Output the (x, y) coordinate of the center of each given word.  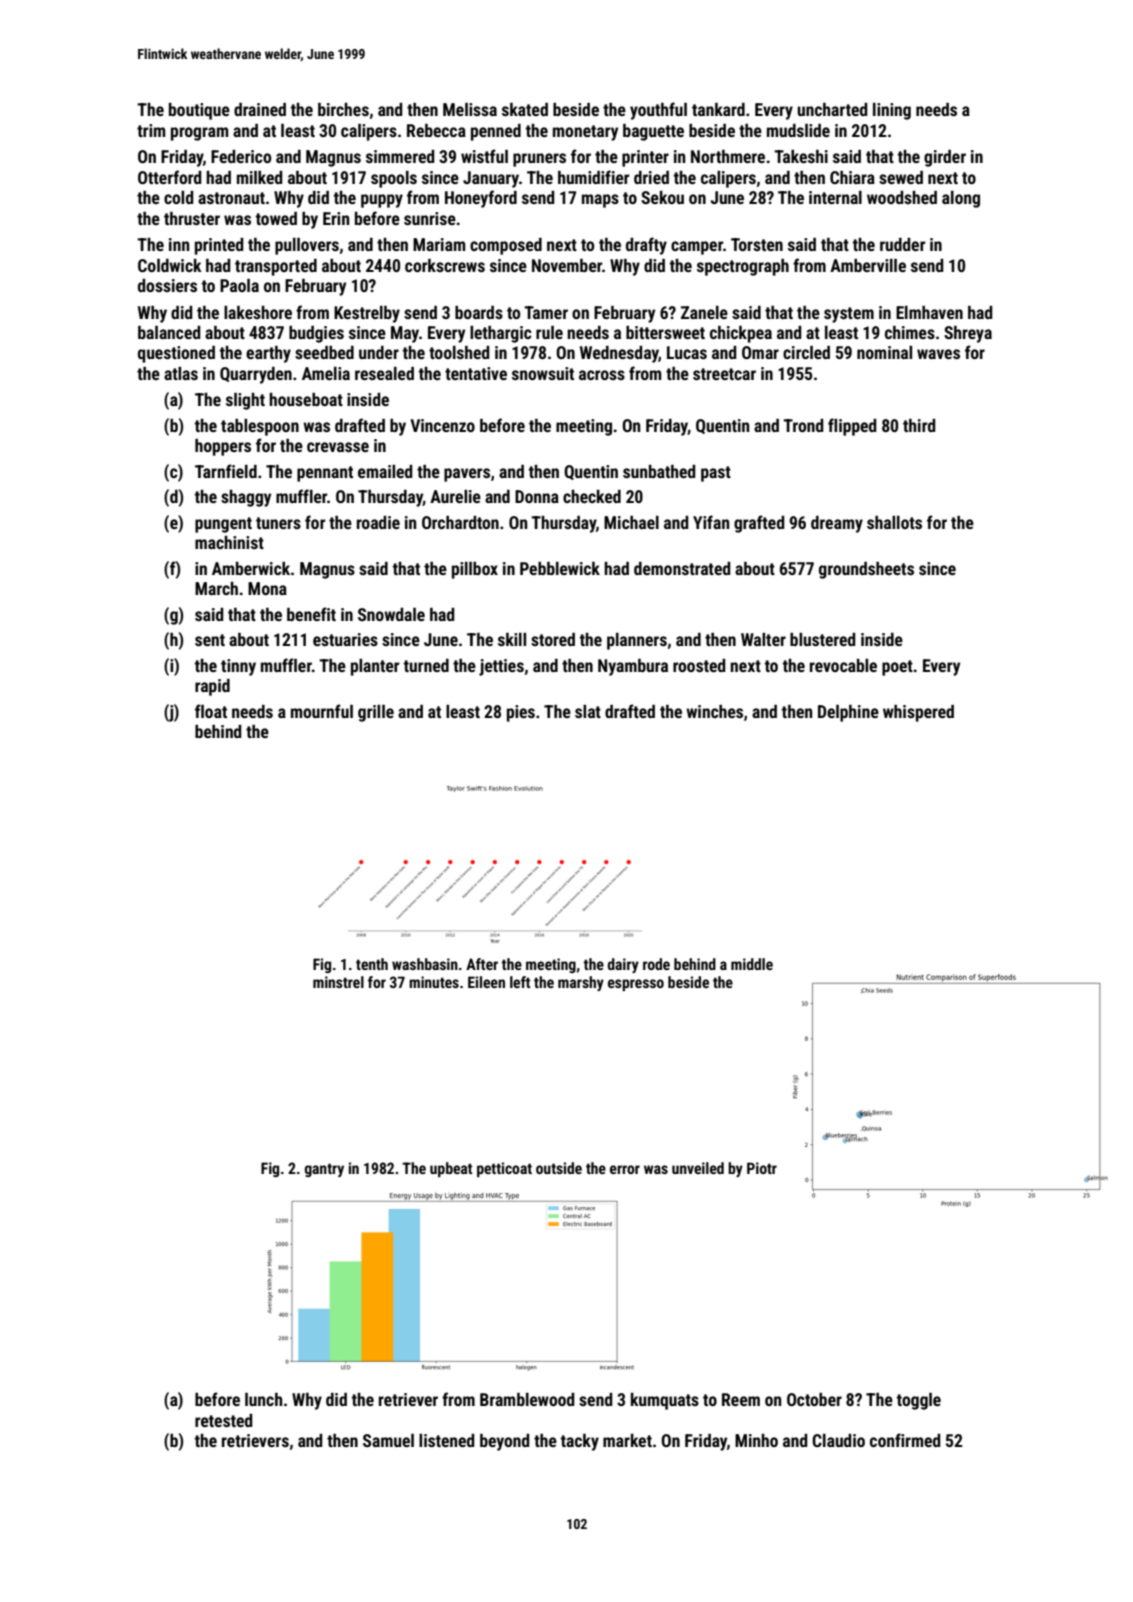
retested (223, 1420)
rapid (212, 687)
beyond (504, 1442)
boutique (199, 111)
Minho (756, 1440)
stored (553, 639)
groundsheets (866, 570)
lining (892, 111)
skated (525, 109)
